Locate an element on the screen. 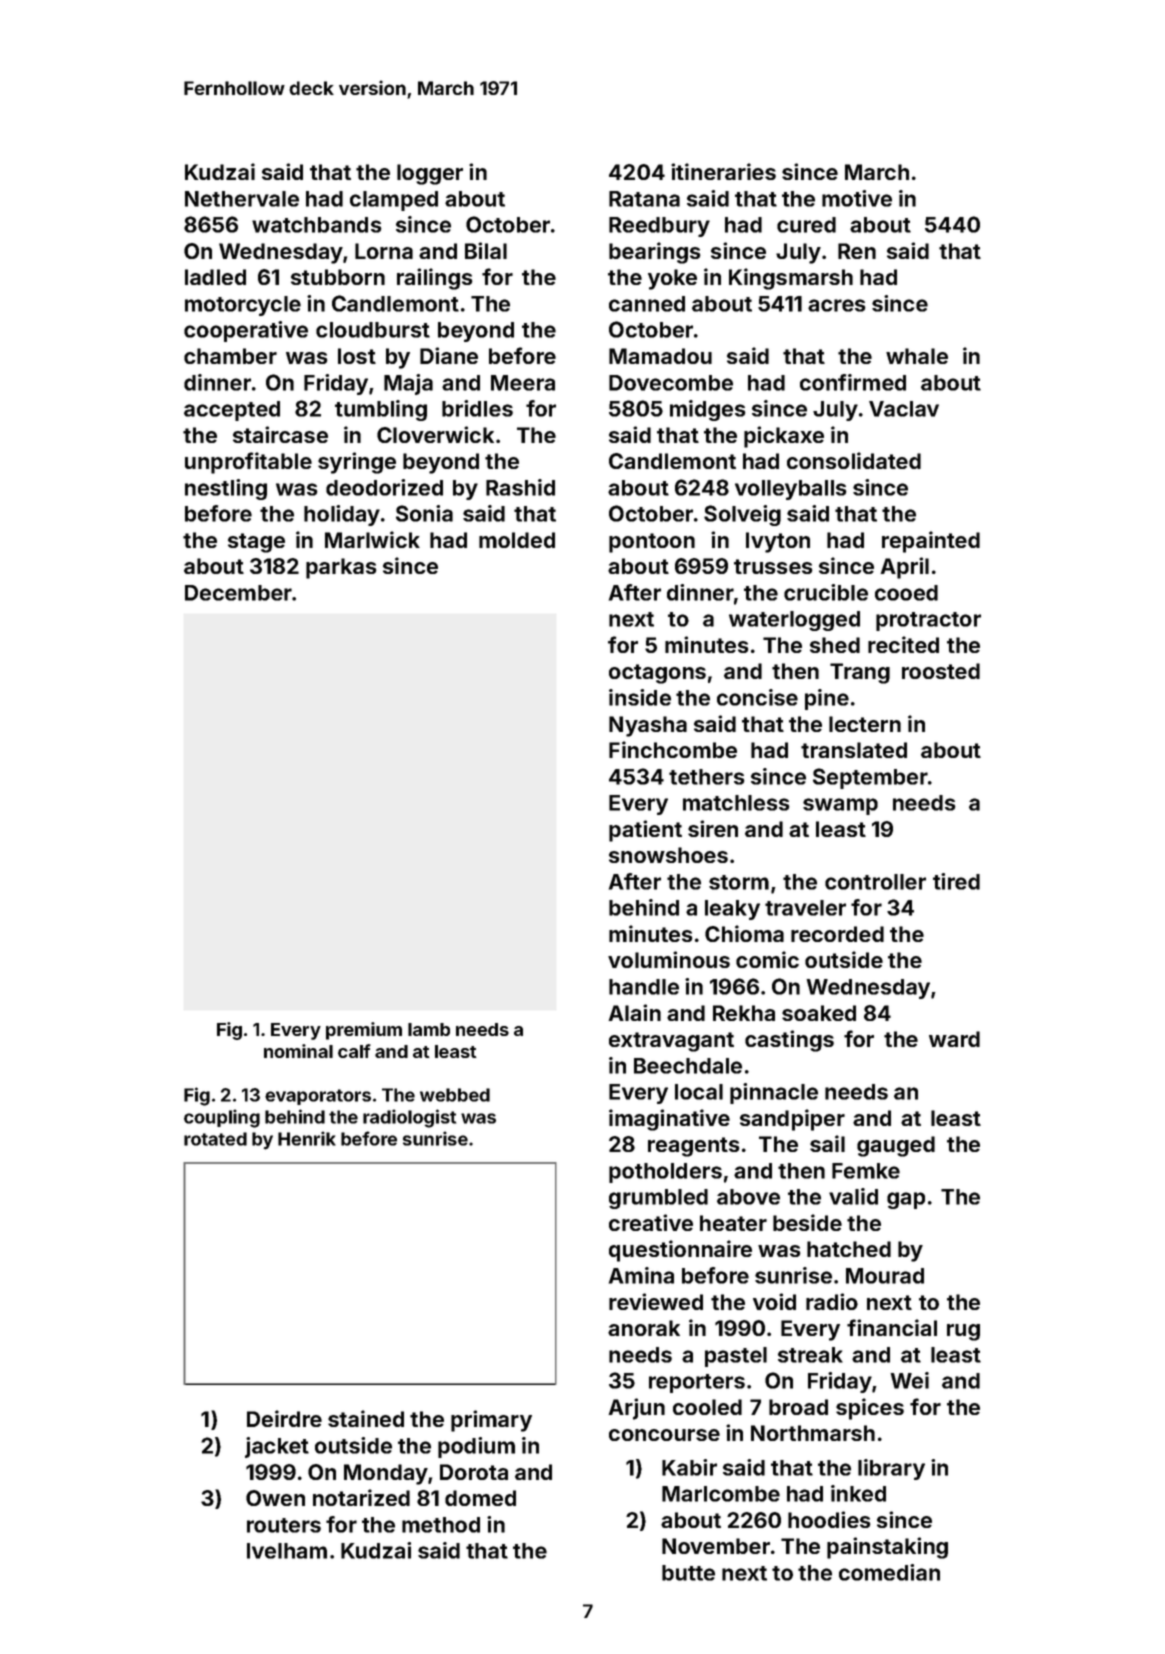 This screenshot has width=1165, height=1654. confirmed is located at coordinates (853, 382).
